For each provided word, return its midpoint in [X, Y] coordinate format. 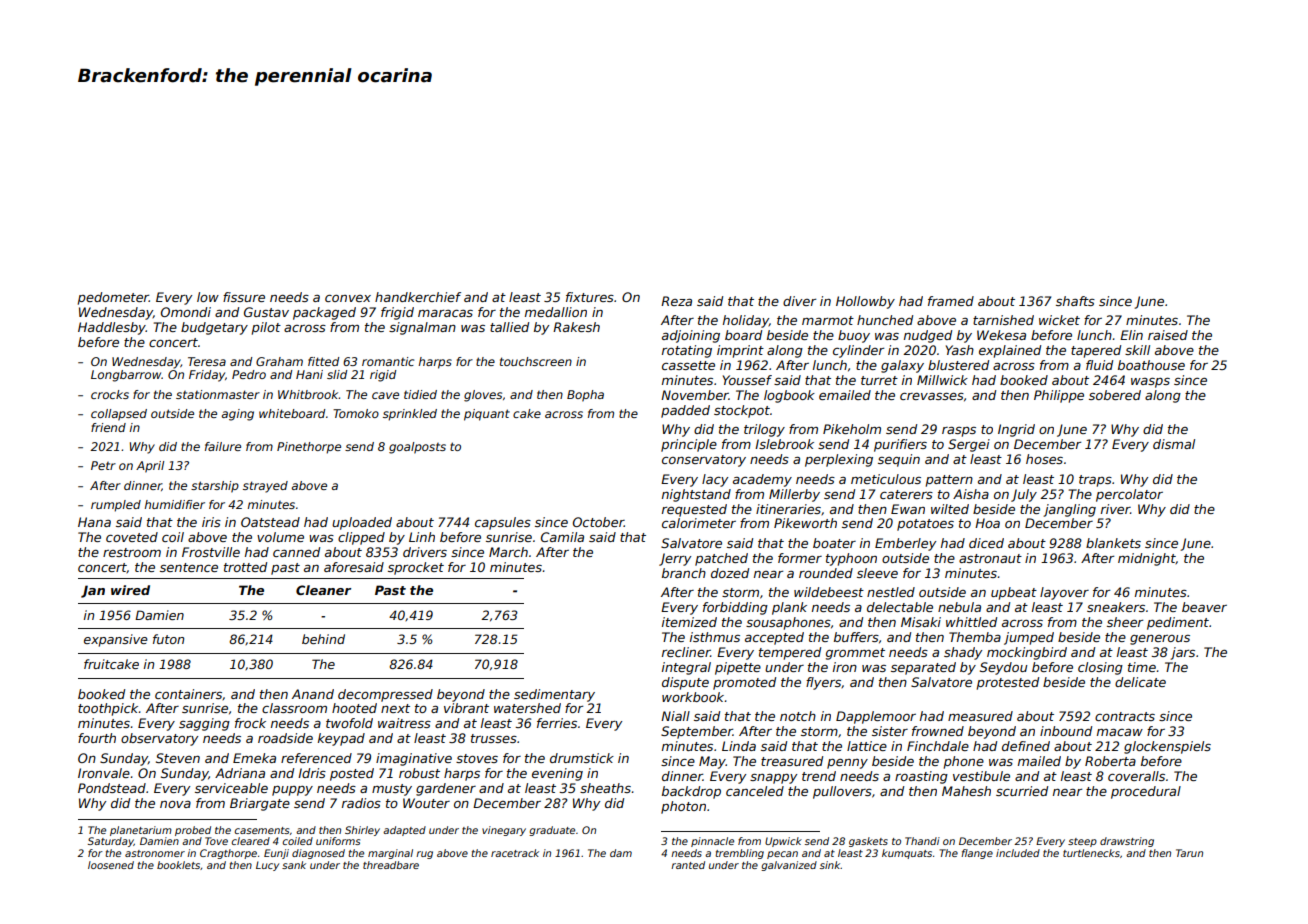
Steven [178, 758]
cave [385, 395]
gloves [483, 396]
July [1024, 495]
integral [686, 668]
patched [721, 559]
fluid [1099, 365]
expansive [116, 640]
